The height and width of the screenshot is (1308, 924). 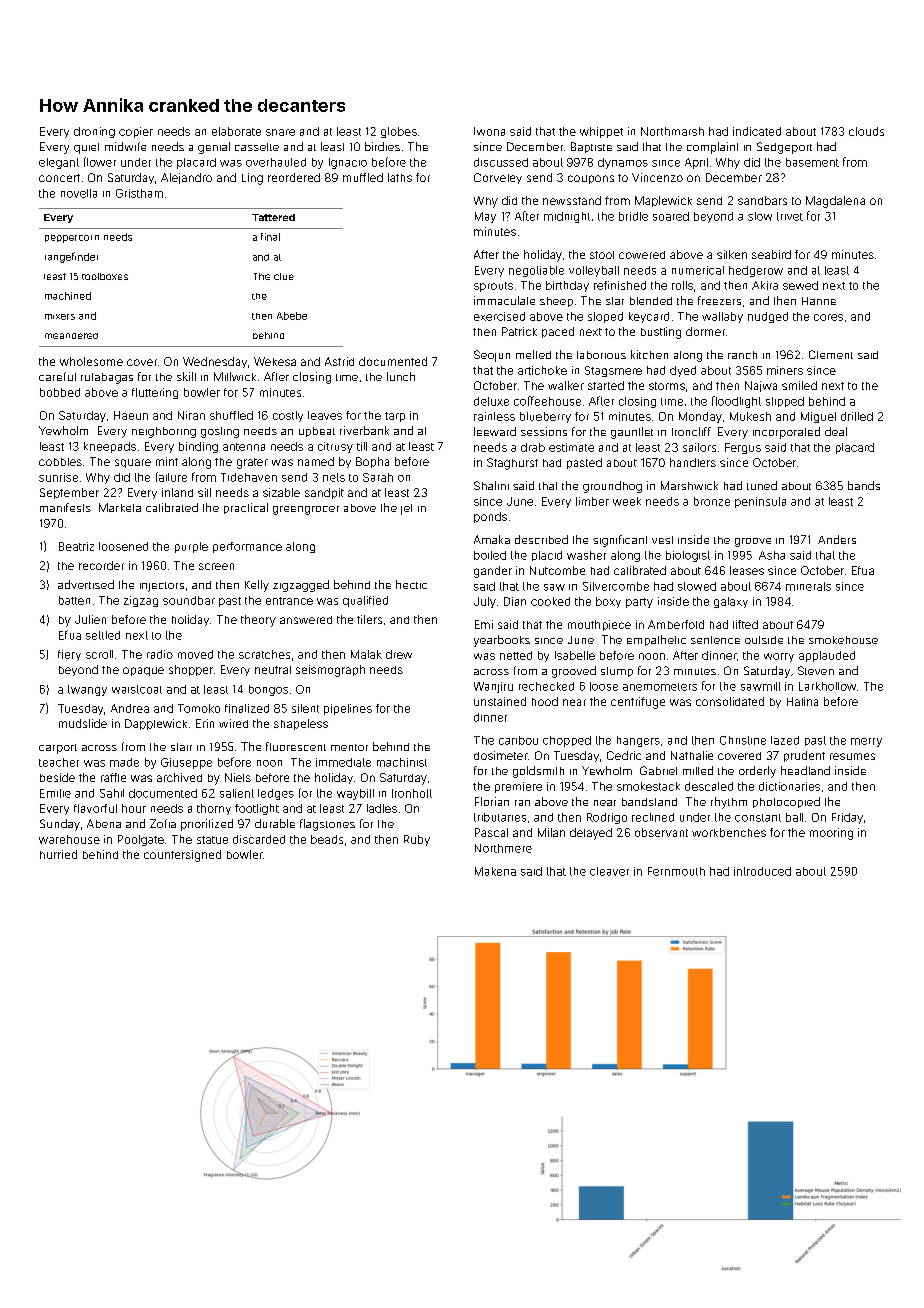 What do you see at coordinates (689, 485) in the screenshot?
I see `Marshwick` at bounding box center [689, 485].
